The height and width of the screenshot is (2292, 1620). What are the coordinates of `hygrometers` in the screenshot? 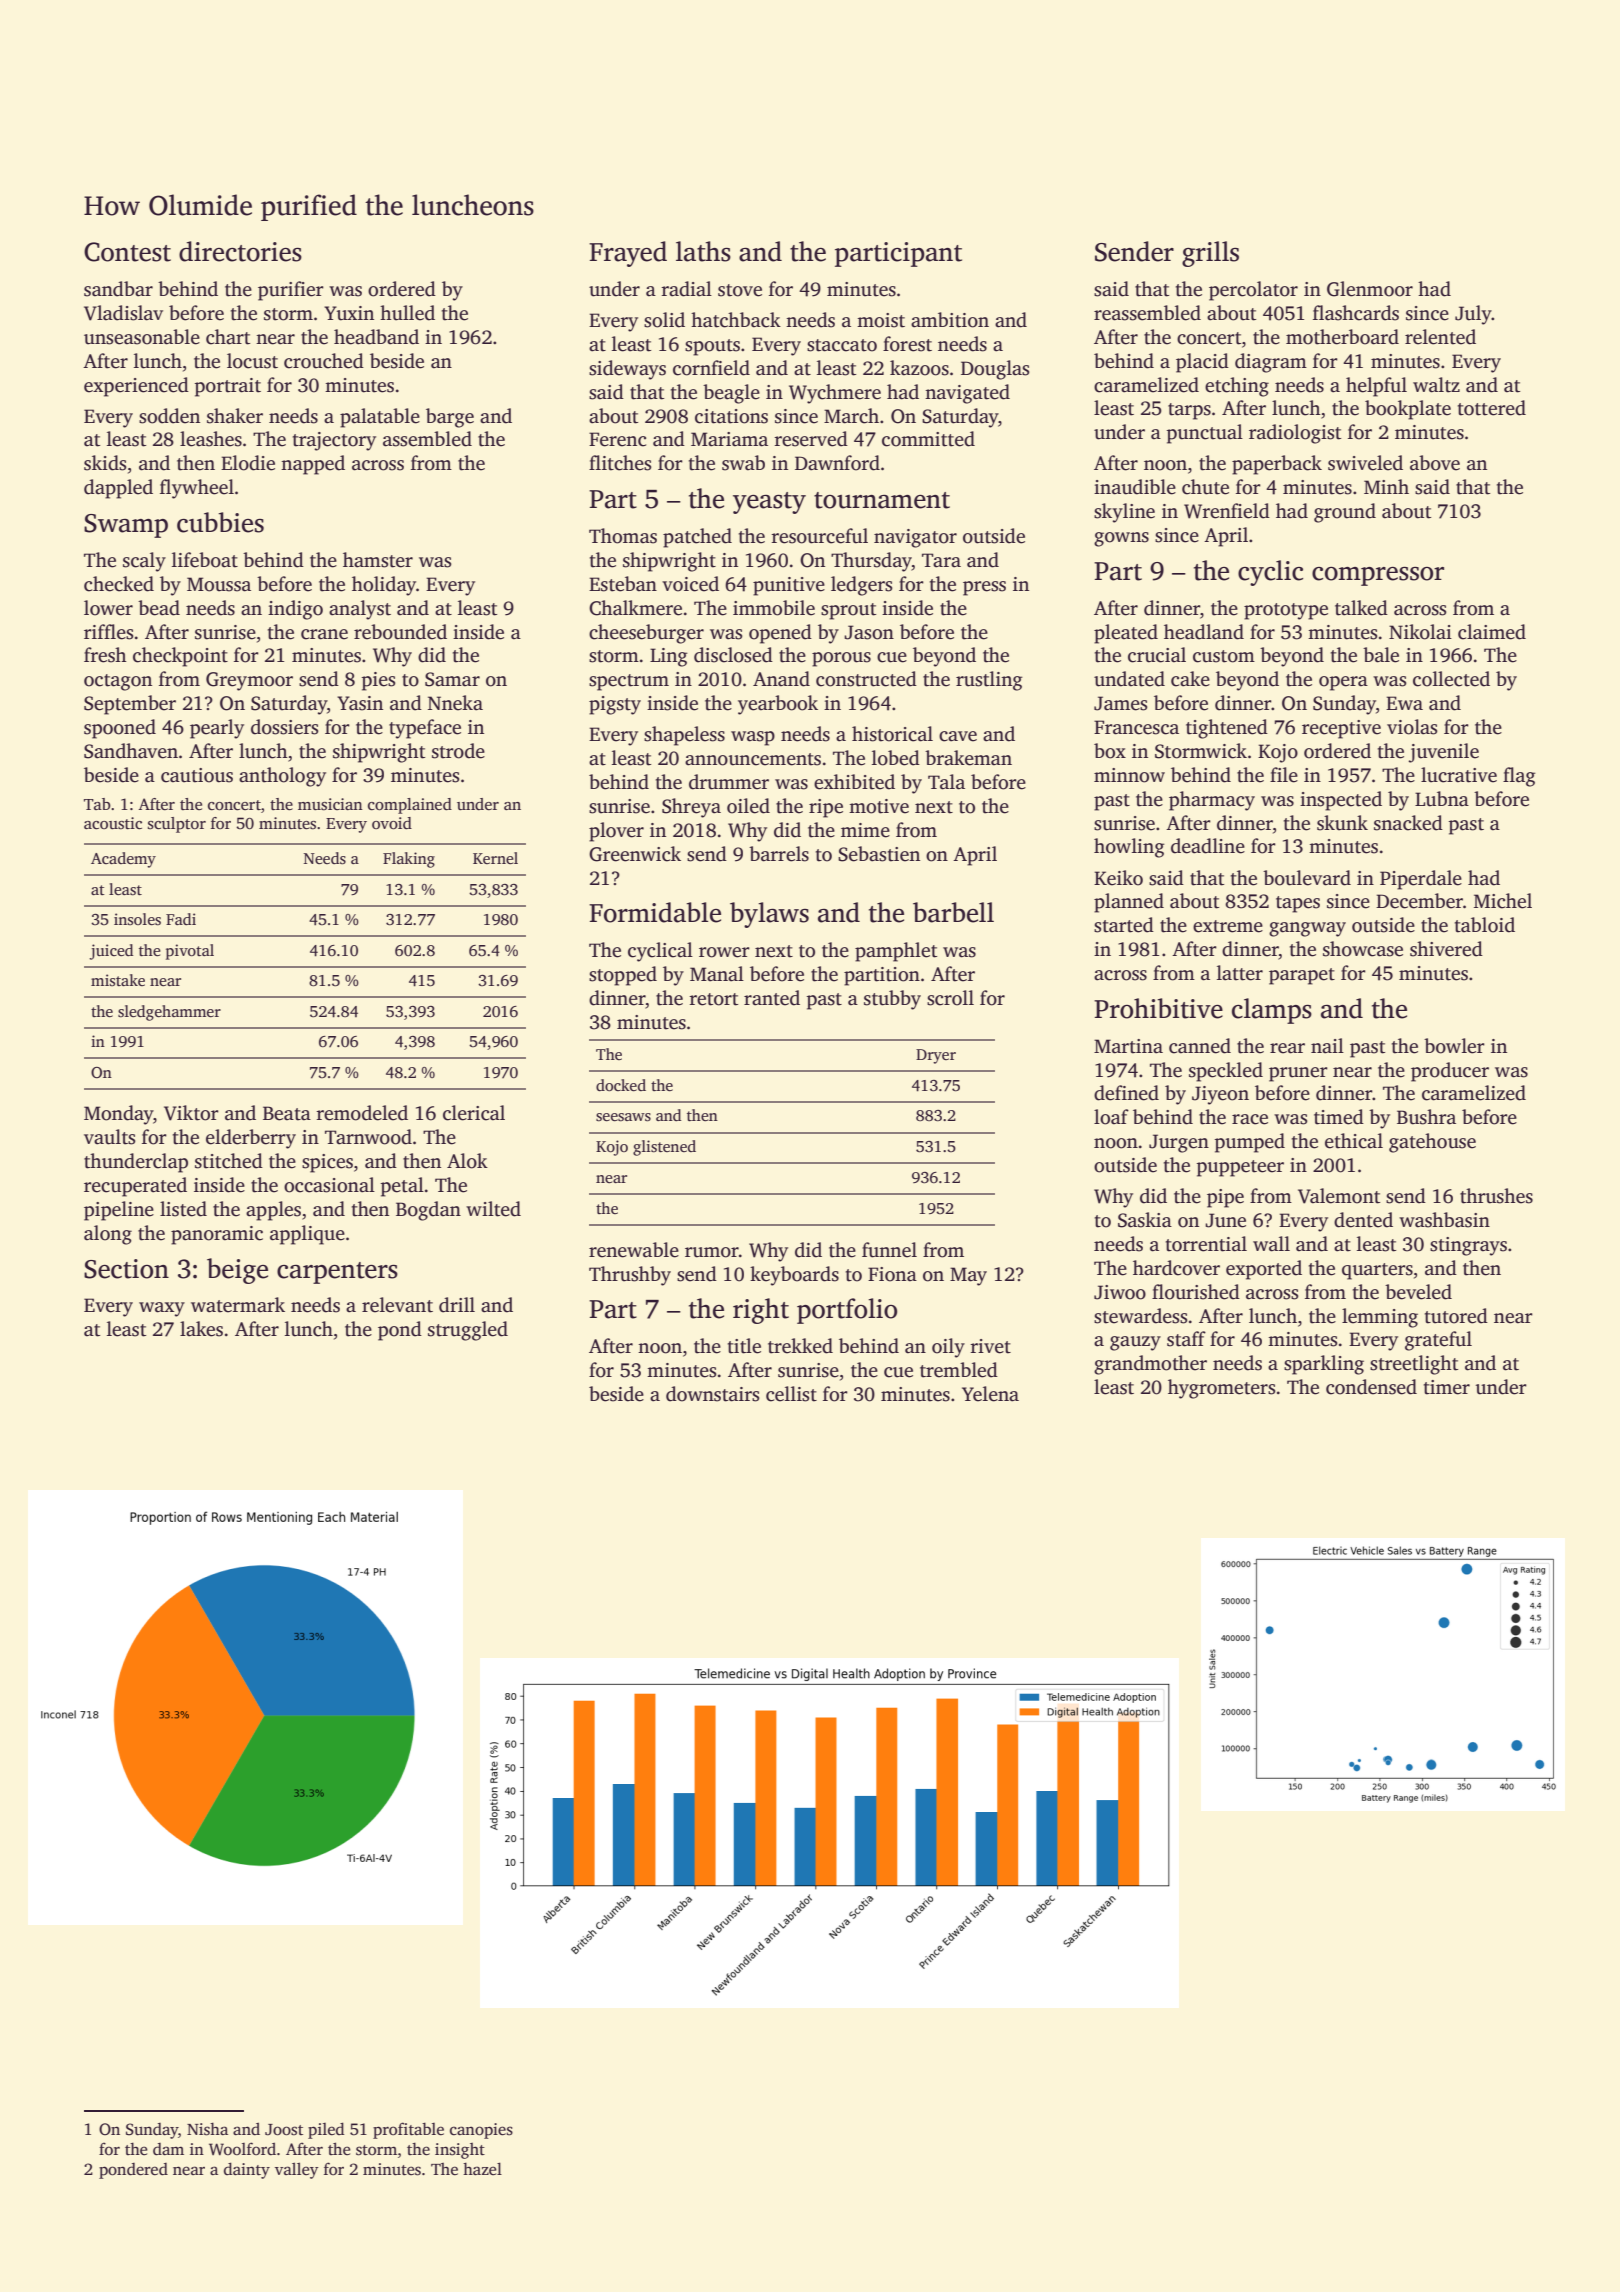 It's located at (1221, 1389).
